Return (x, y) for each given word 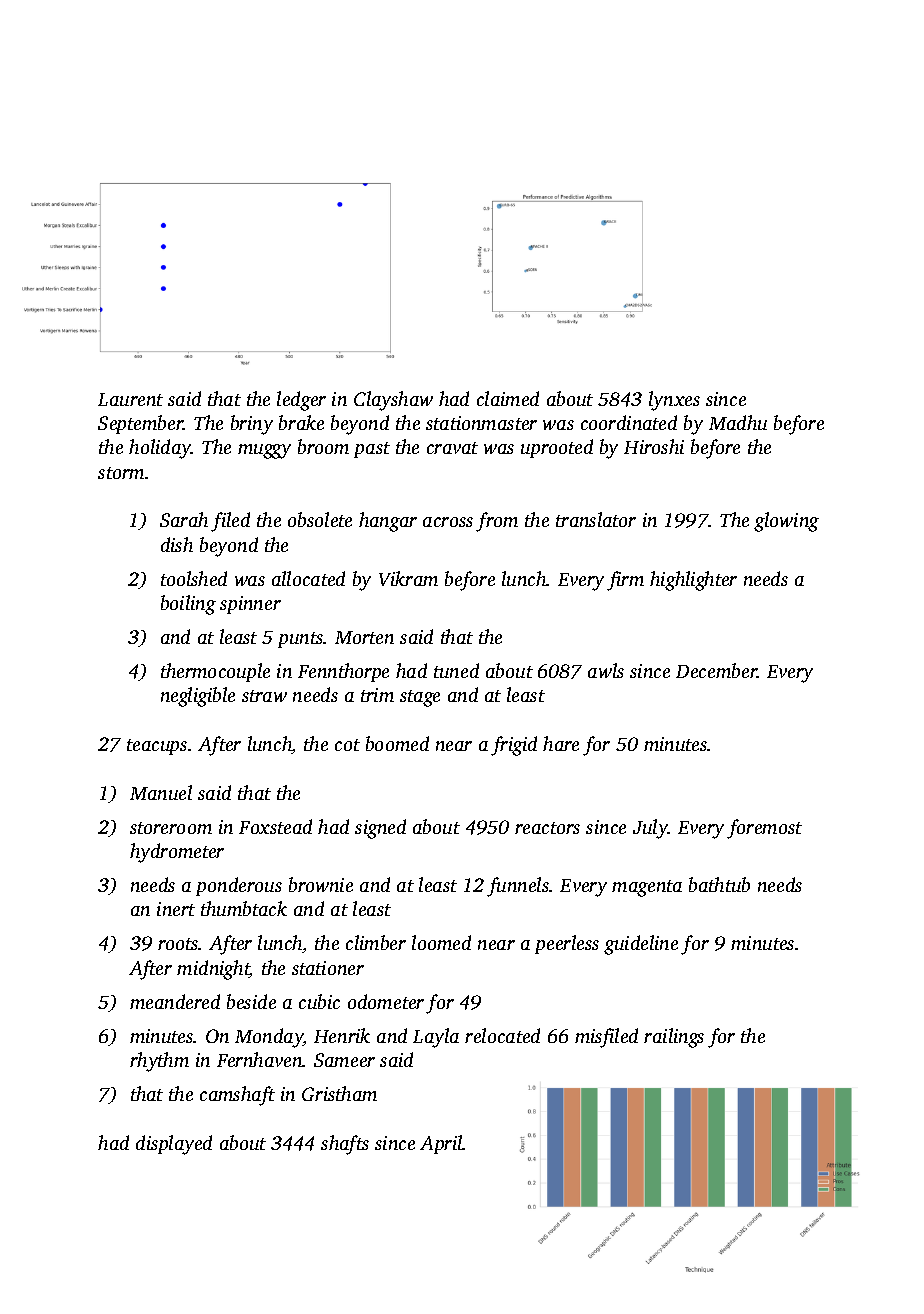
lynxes (674, 401)
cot (347, 745)
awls (606, 670)
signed (380, 829)
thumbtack (244, 908)
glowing (786, 522)
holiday (160, 449)
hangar (388, 522)
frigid (514, 746)
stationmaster (481, 423)
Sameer (344, 1060)
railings (674, 1038)
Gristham (339, 1093)
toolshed (194, 578)
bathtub (719, 884)
